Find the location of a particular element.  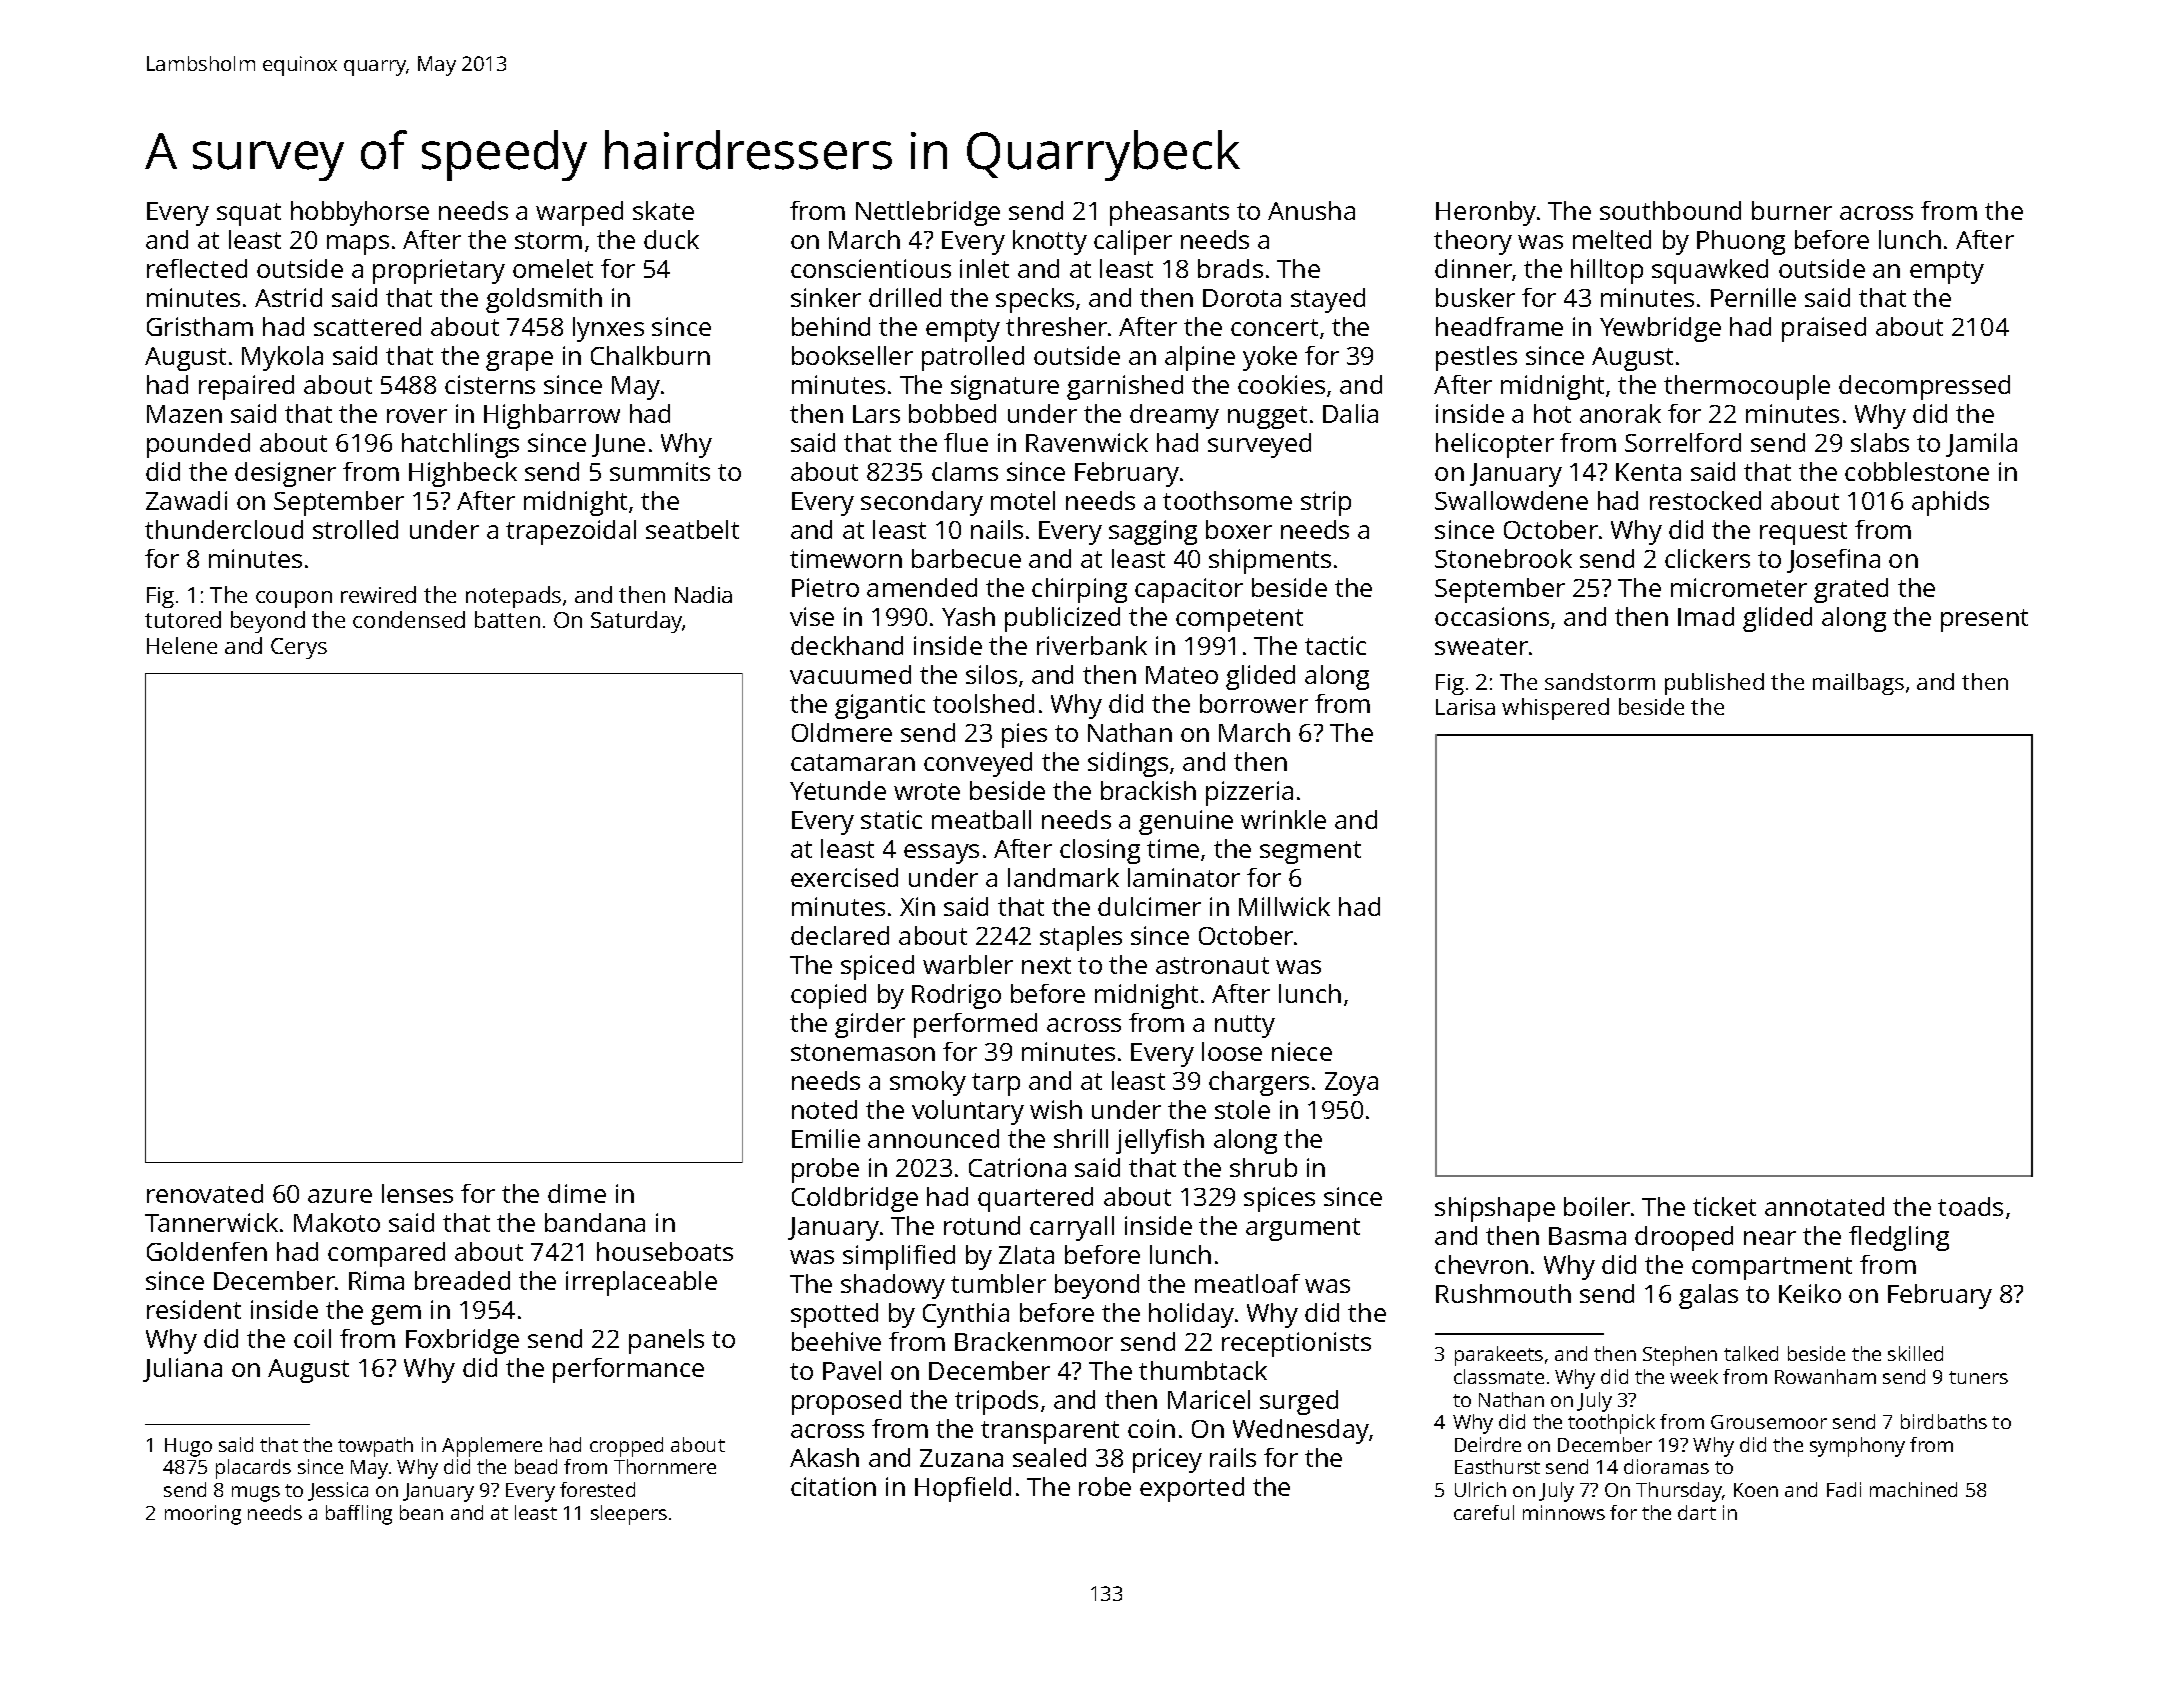

shipments is located at coordinates (1270, 561).
